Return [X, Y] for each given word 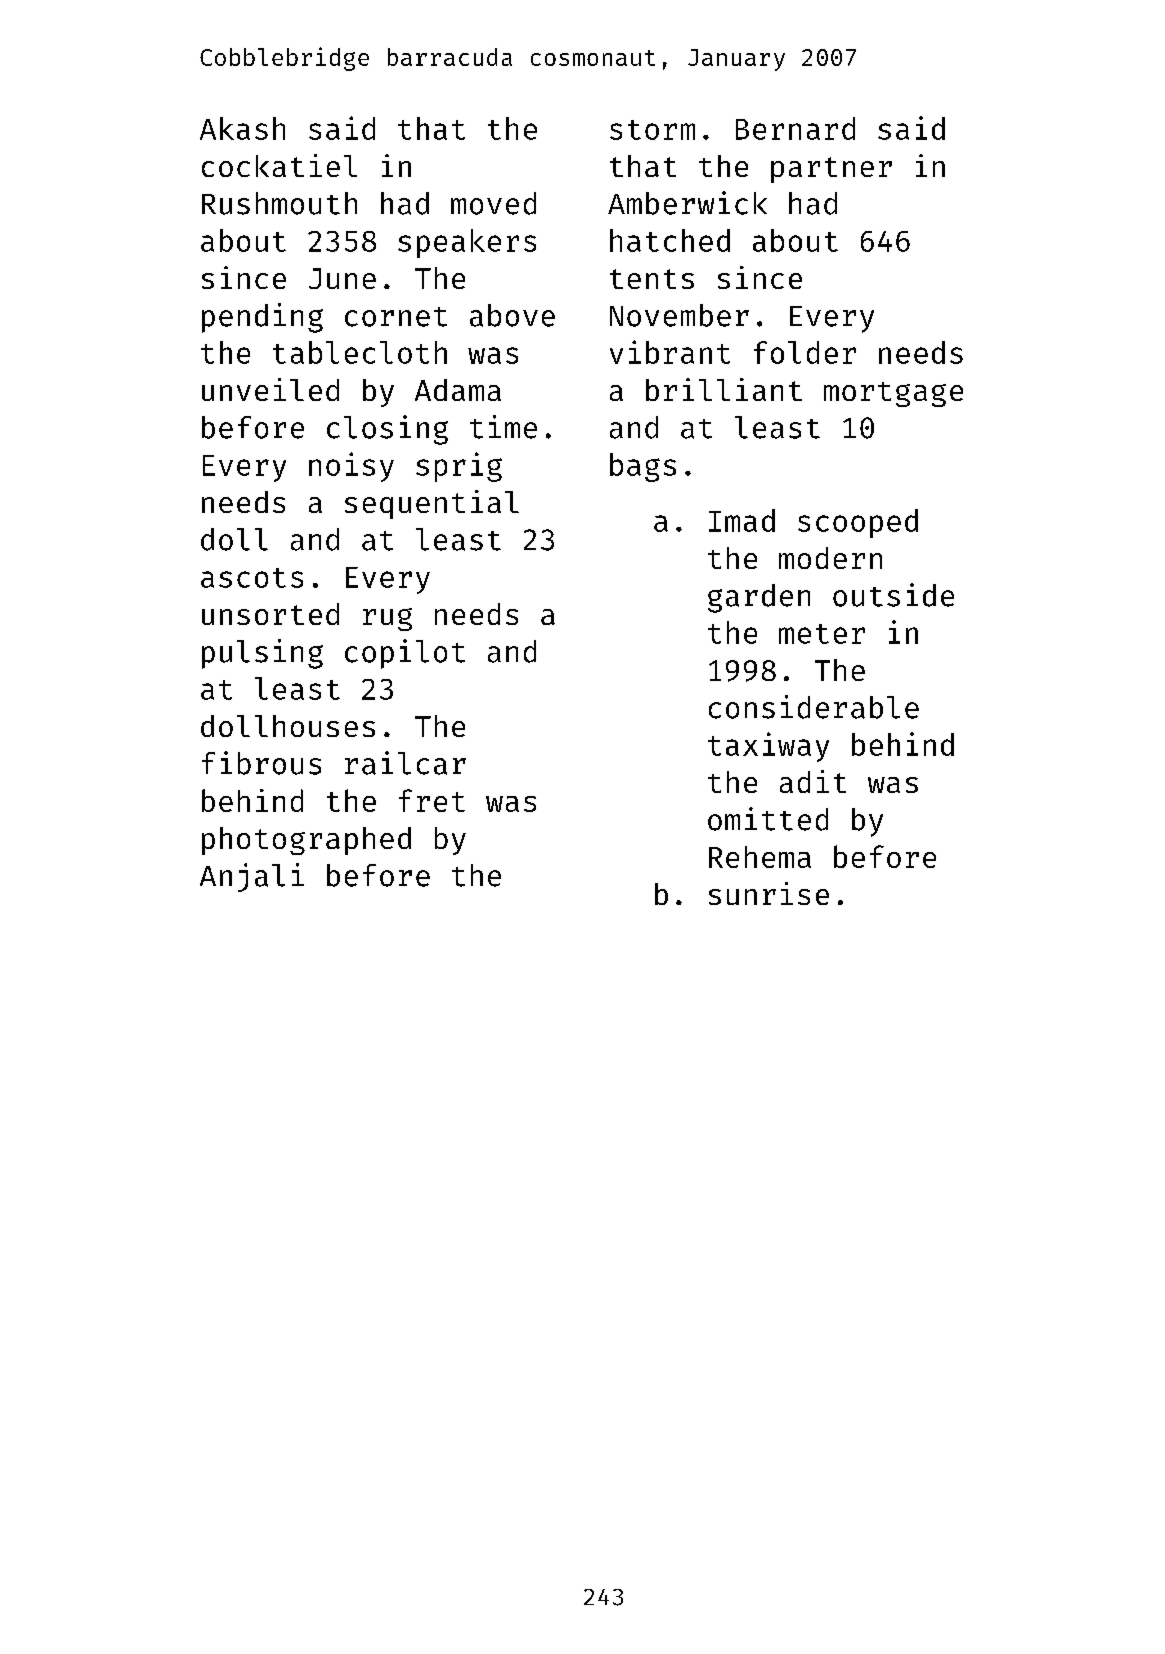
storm [652, 130]
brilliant [724, 389]
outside [893, 595]
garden [759, 598]
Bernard [795, 128]
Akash [242, 128]
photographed [306, 841]
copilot [405, 654]
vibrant [670, 352]
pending [262, 318]
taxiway [768, 747]
